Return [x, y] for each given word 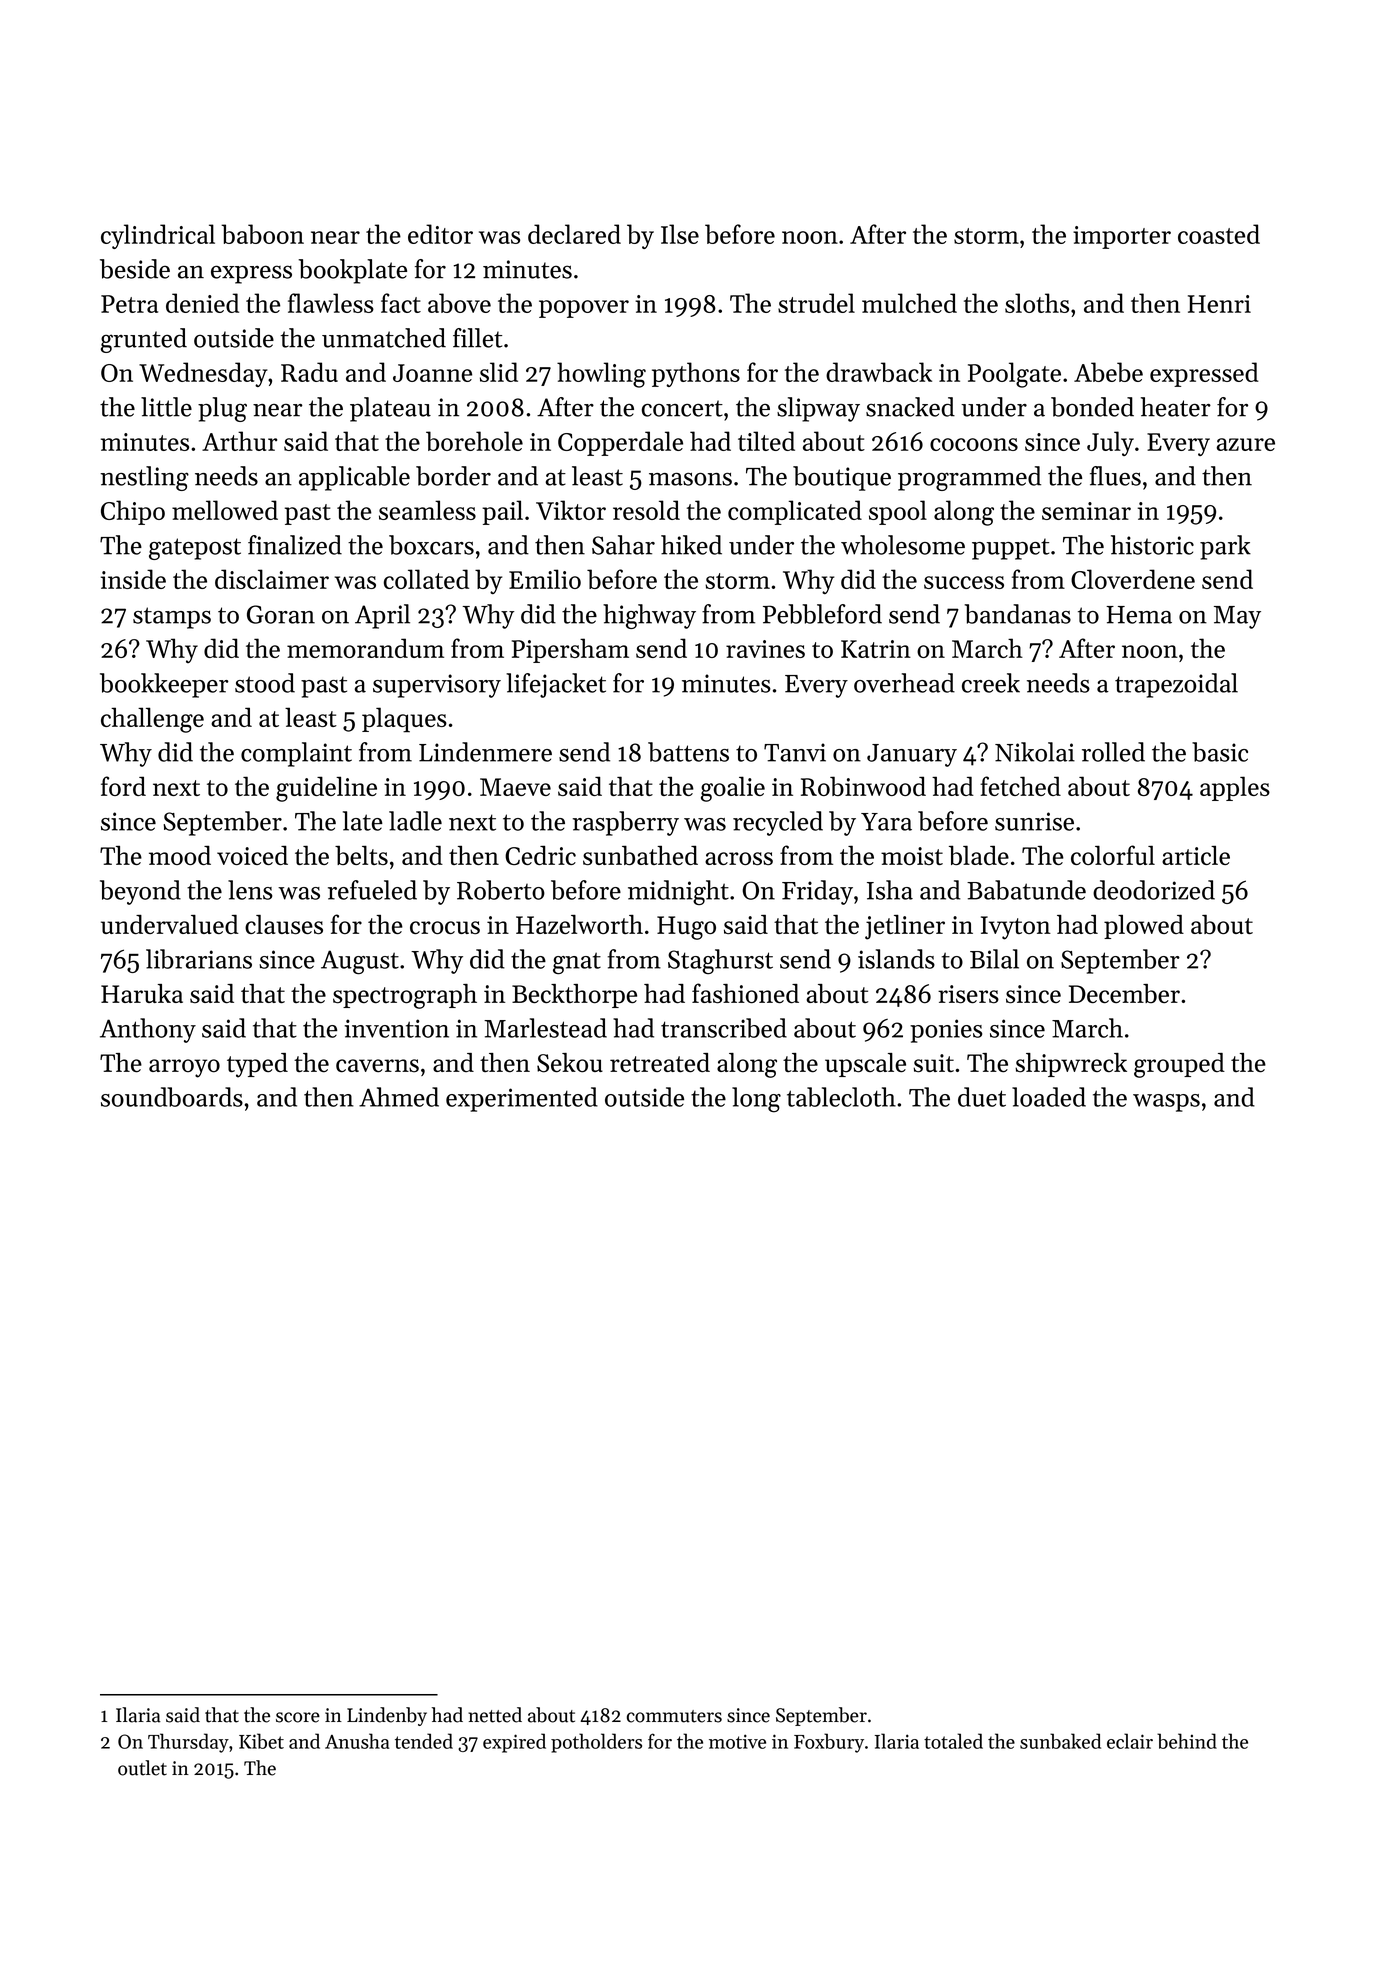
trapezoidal [1176, 685]
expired [514, 1743]
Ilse [680, 234]
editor [440, 234]
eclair [1130, 1741]
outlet [142, 1768]
